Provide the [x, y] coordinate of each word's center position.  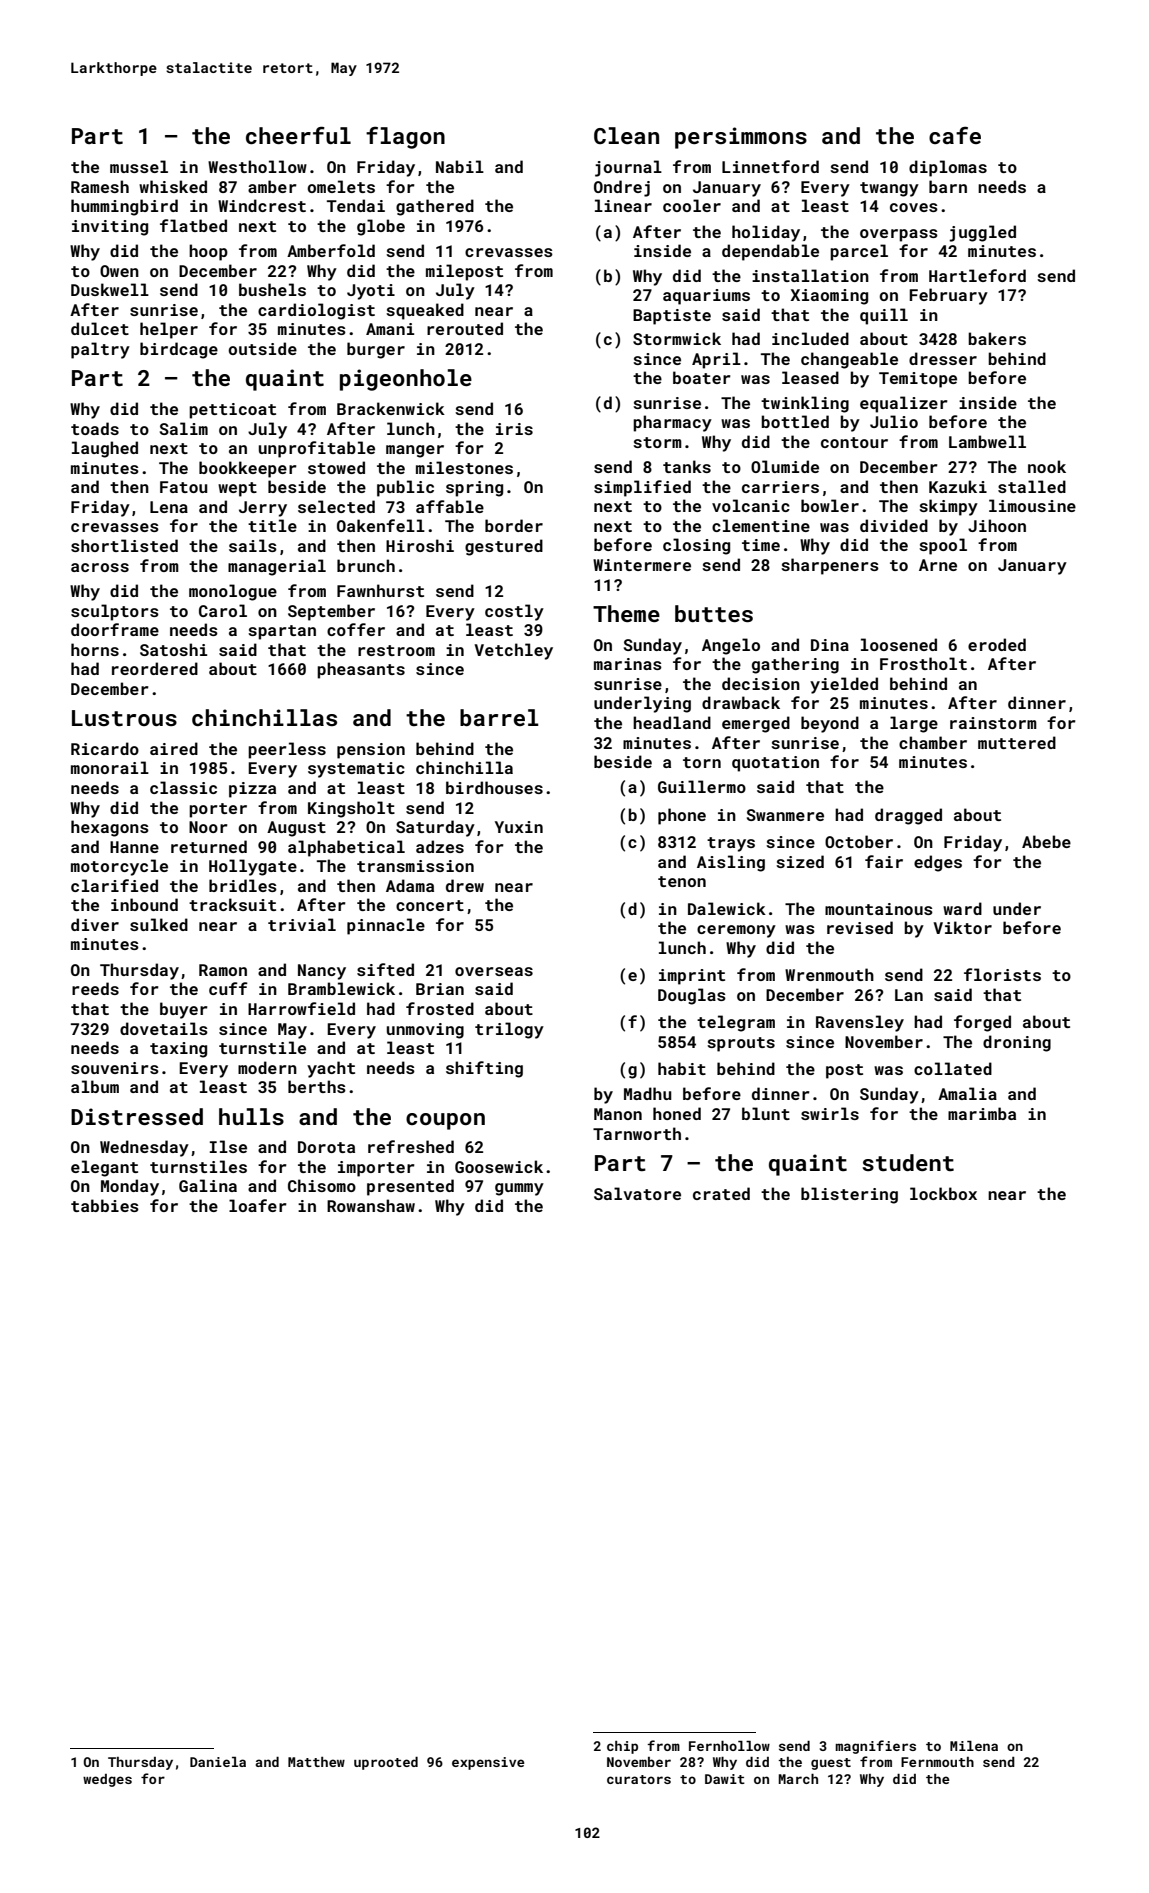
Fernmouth [937, 1762]
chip [622, 1747]
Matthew [316, 1762]
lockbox [943, 1193]
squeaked [425, 311]
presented [410, 1187]
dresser [943, 358]
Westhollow [257, 166]
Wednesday [144, 1148]
